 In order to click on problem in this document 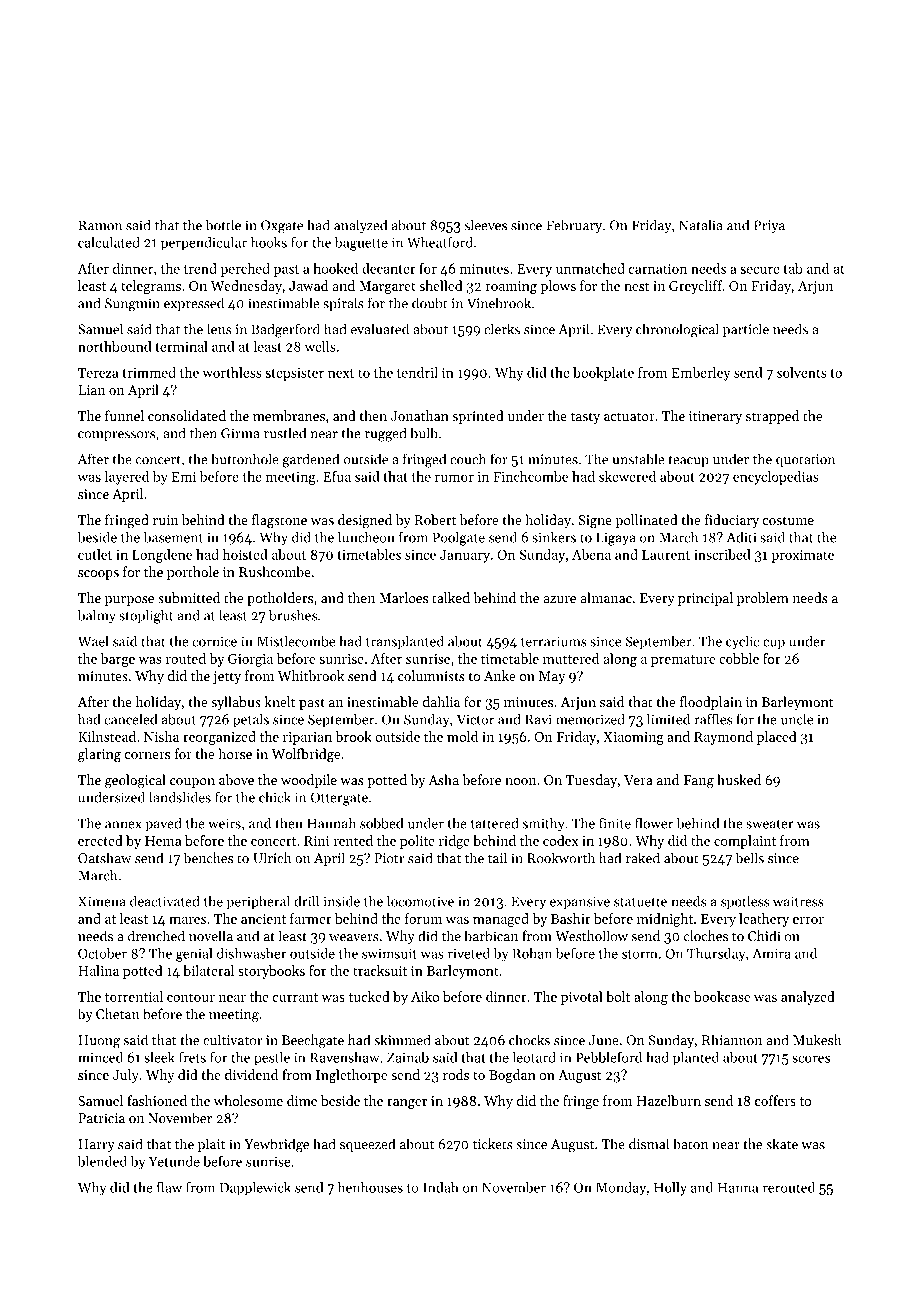, I will do `click(763, 599)`.
